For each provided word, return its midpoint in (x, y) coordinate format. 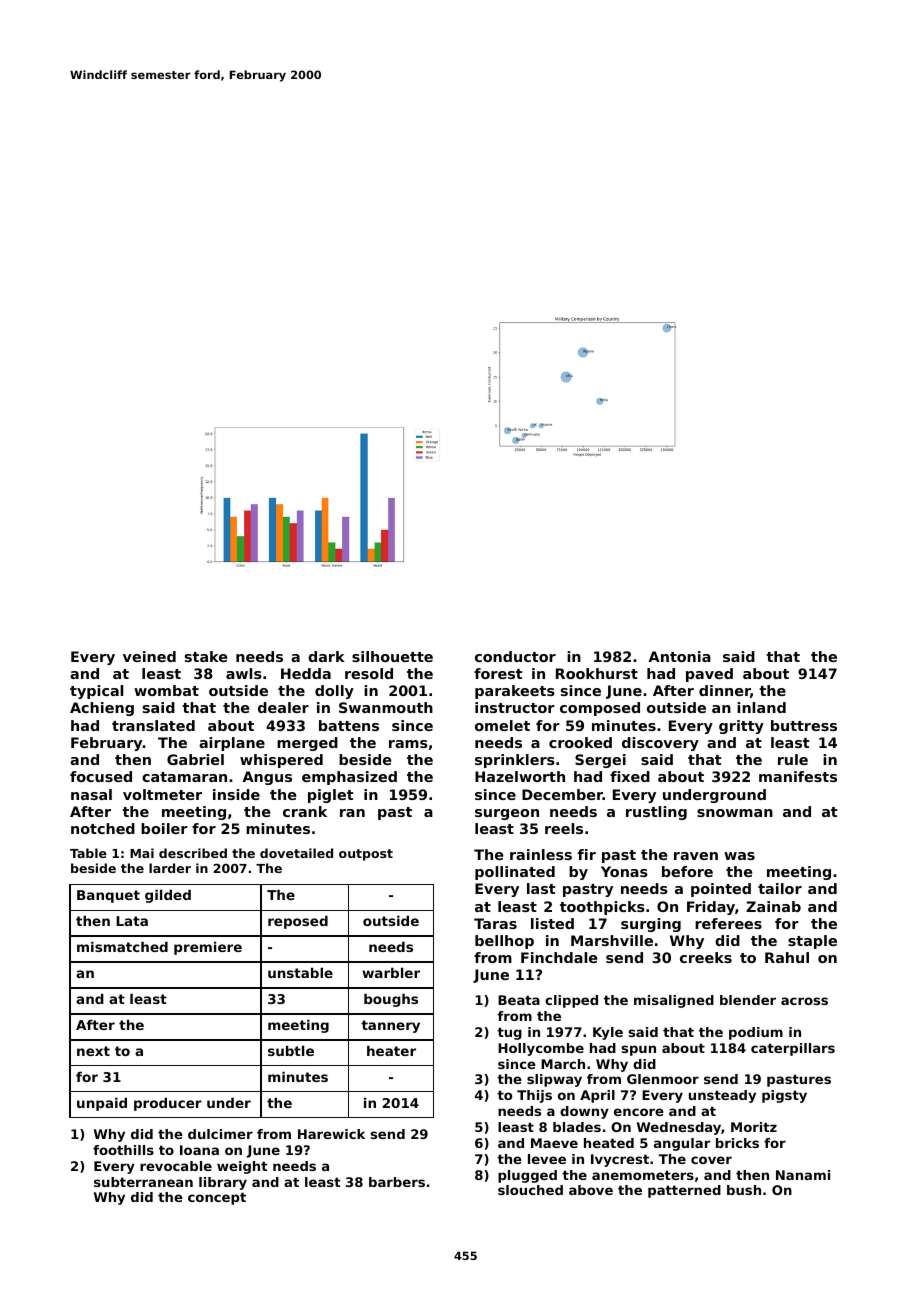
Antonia (679, 656)
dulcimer (220, 1134)
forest (498, 673)
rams (408, 744)
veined (149, 656)
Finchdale (559, 957)
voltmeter (162, 794)
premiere (208, 948)
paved (709, 675)
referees (728, 923)
